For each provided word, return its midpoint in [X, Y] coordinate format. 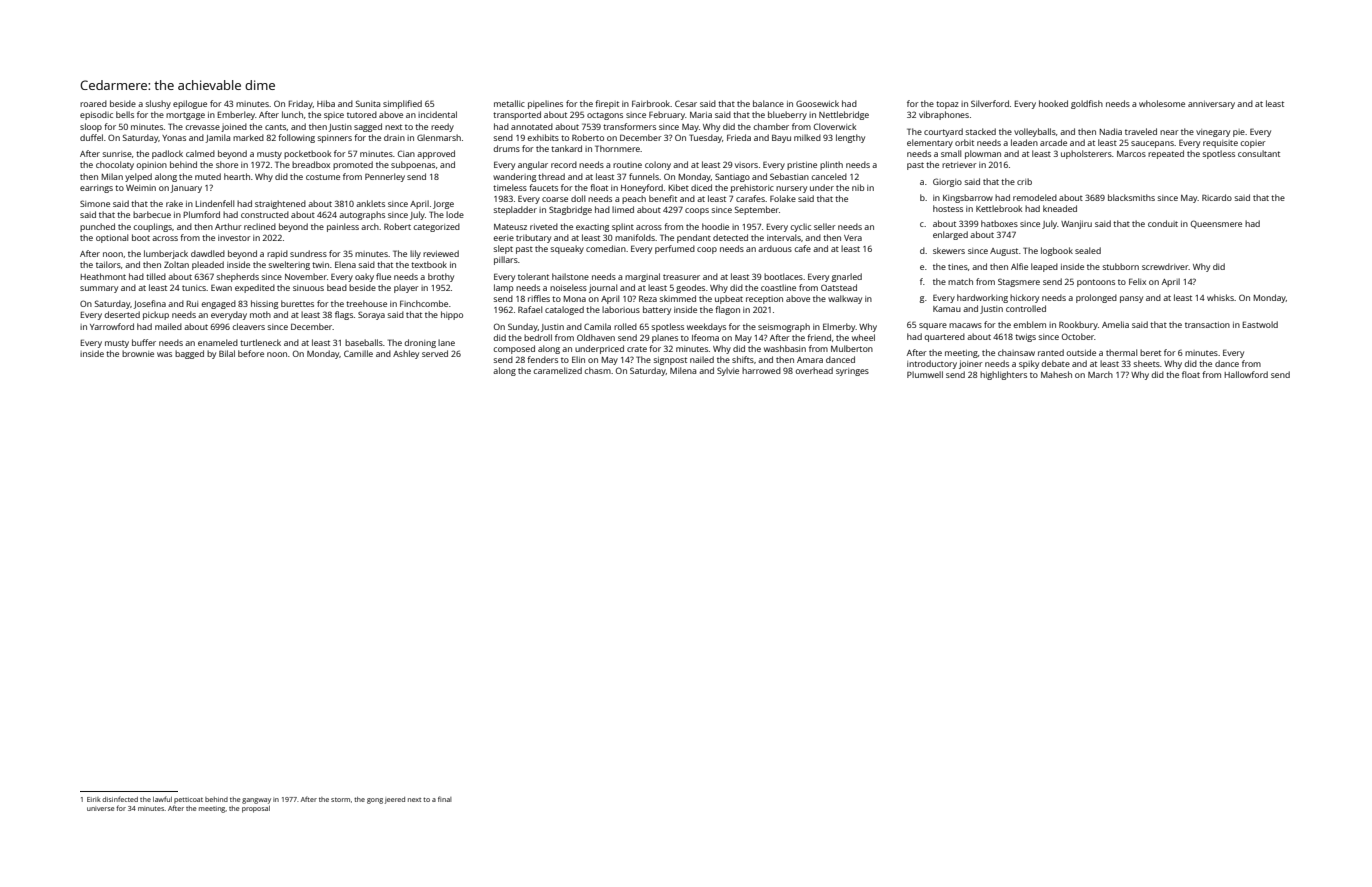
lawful [162, 799]
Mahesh [1056, 374]
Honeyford [642, 188]
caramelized [557, 370]
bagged [189, 354]
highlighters [1003, 375]
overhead [814, 370]
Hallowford [1246, 374]
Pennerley [385, 177]
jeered [395, 800]
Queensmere [1216, 224]
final [445, 799]
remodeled [1035, 197]
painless [343, 227]
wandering [514, 177]
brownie [138, 353]
